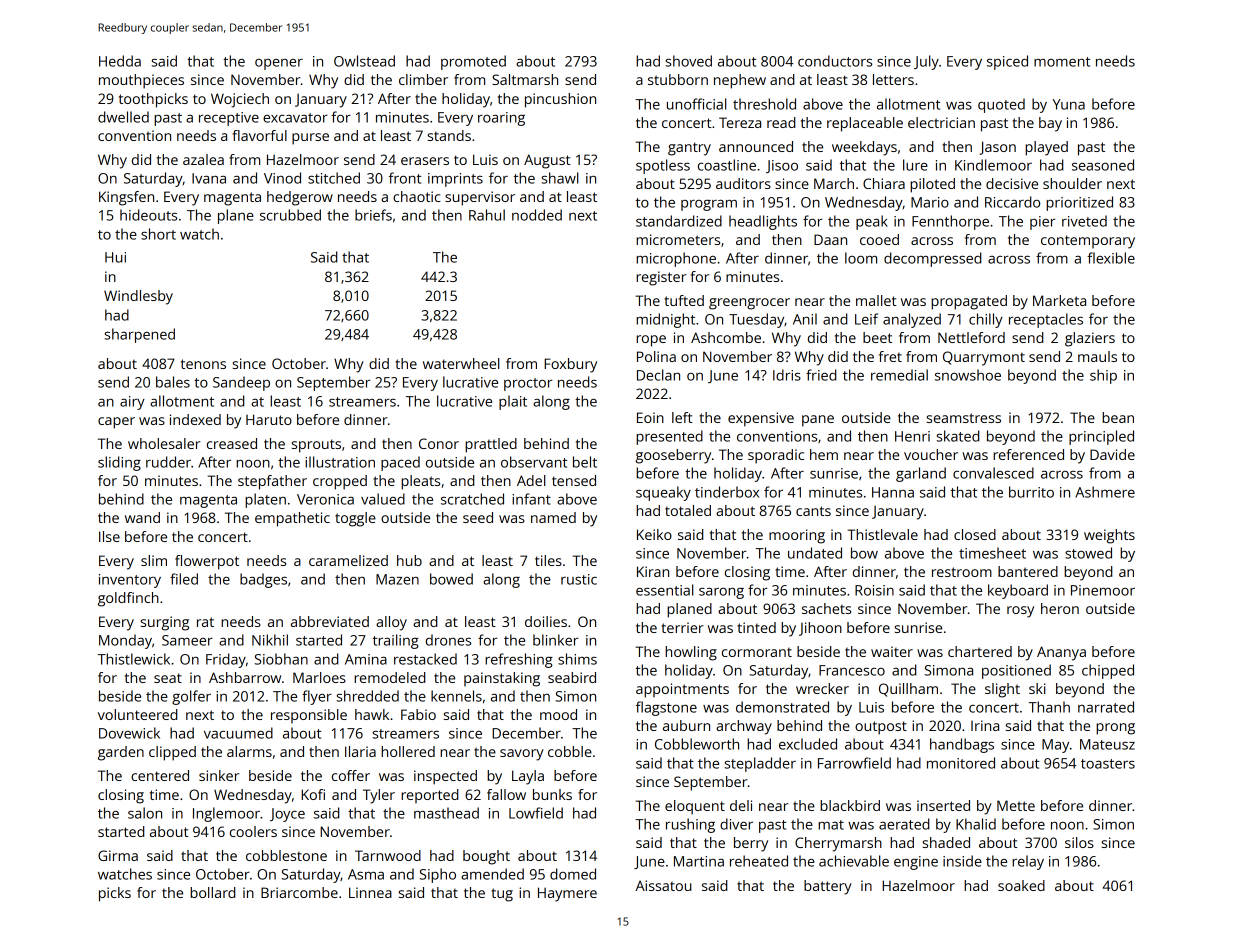  I want to click on shoved, so click(688, 61).
